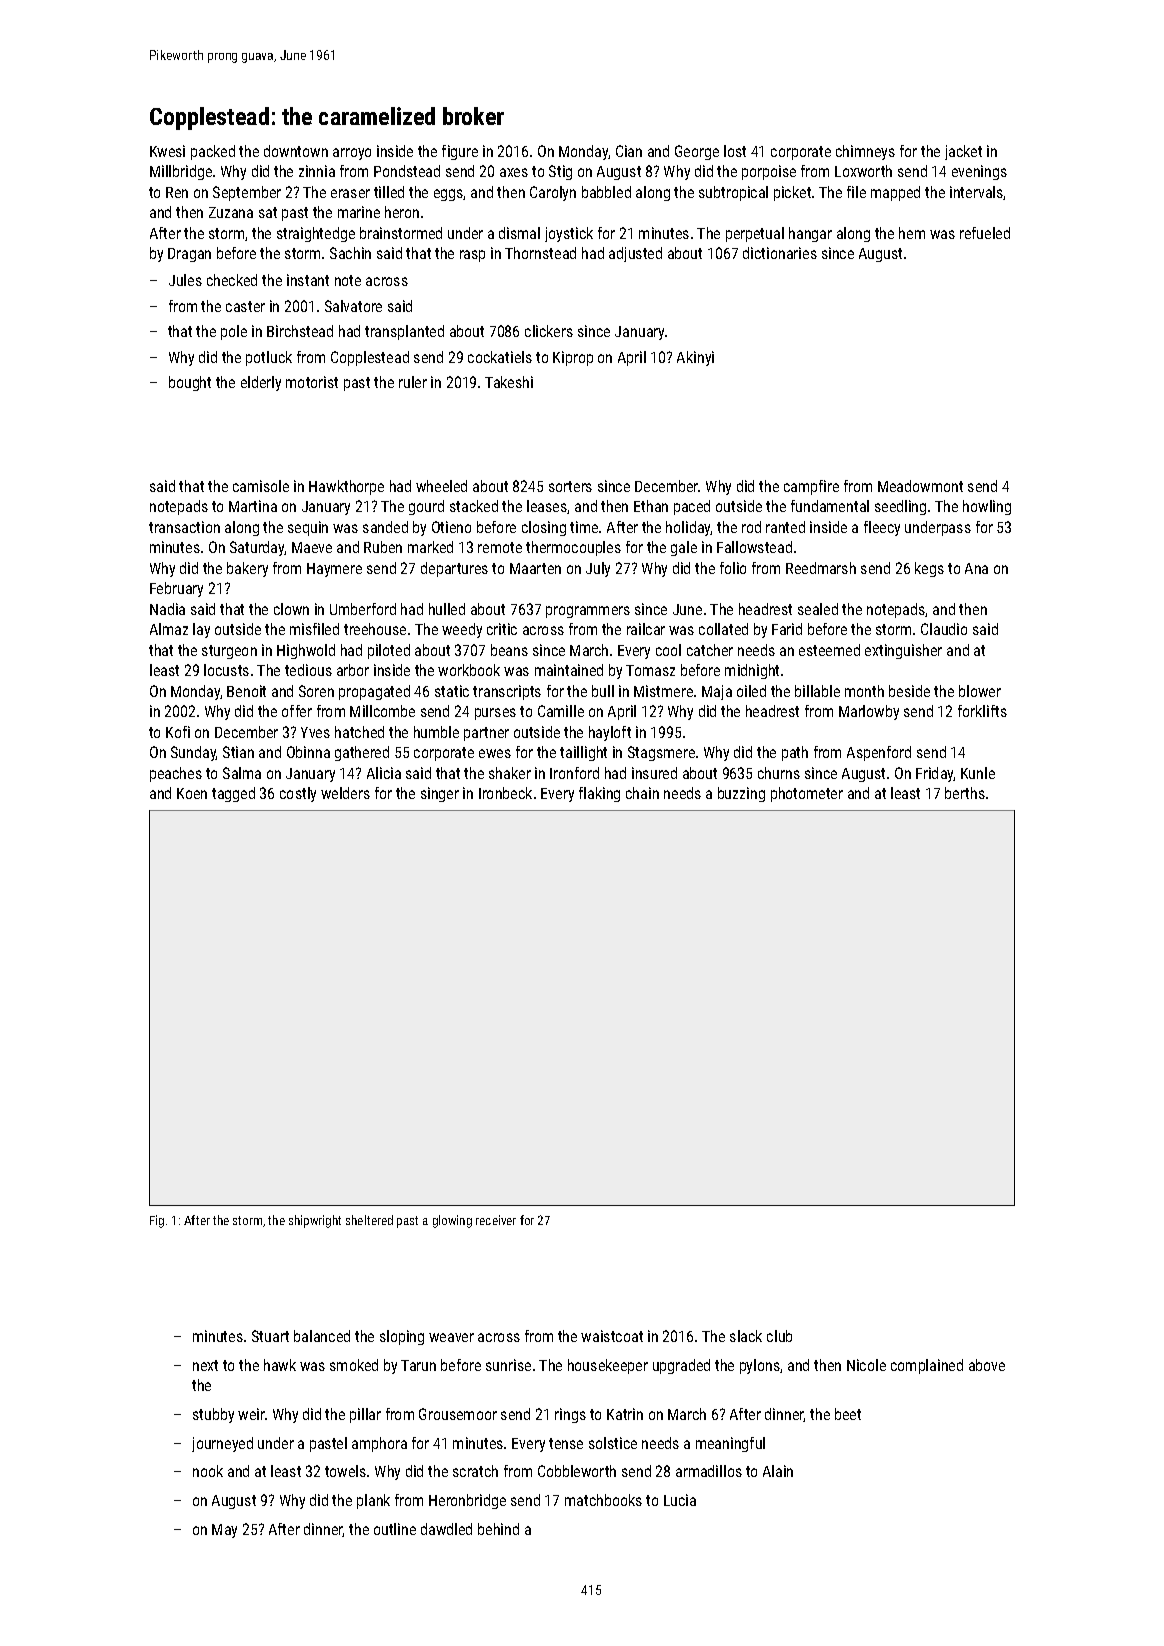 The width and height of the screenshot is (1164, 1646). What do you see at coordinates (570, 486) in the screenshot?
I see `sorters` at bounding box center [570, 486].
